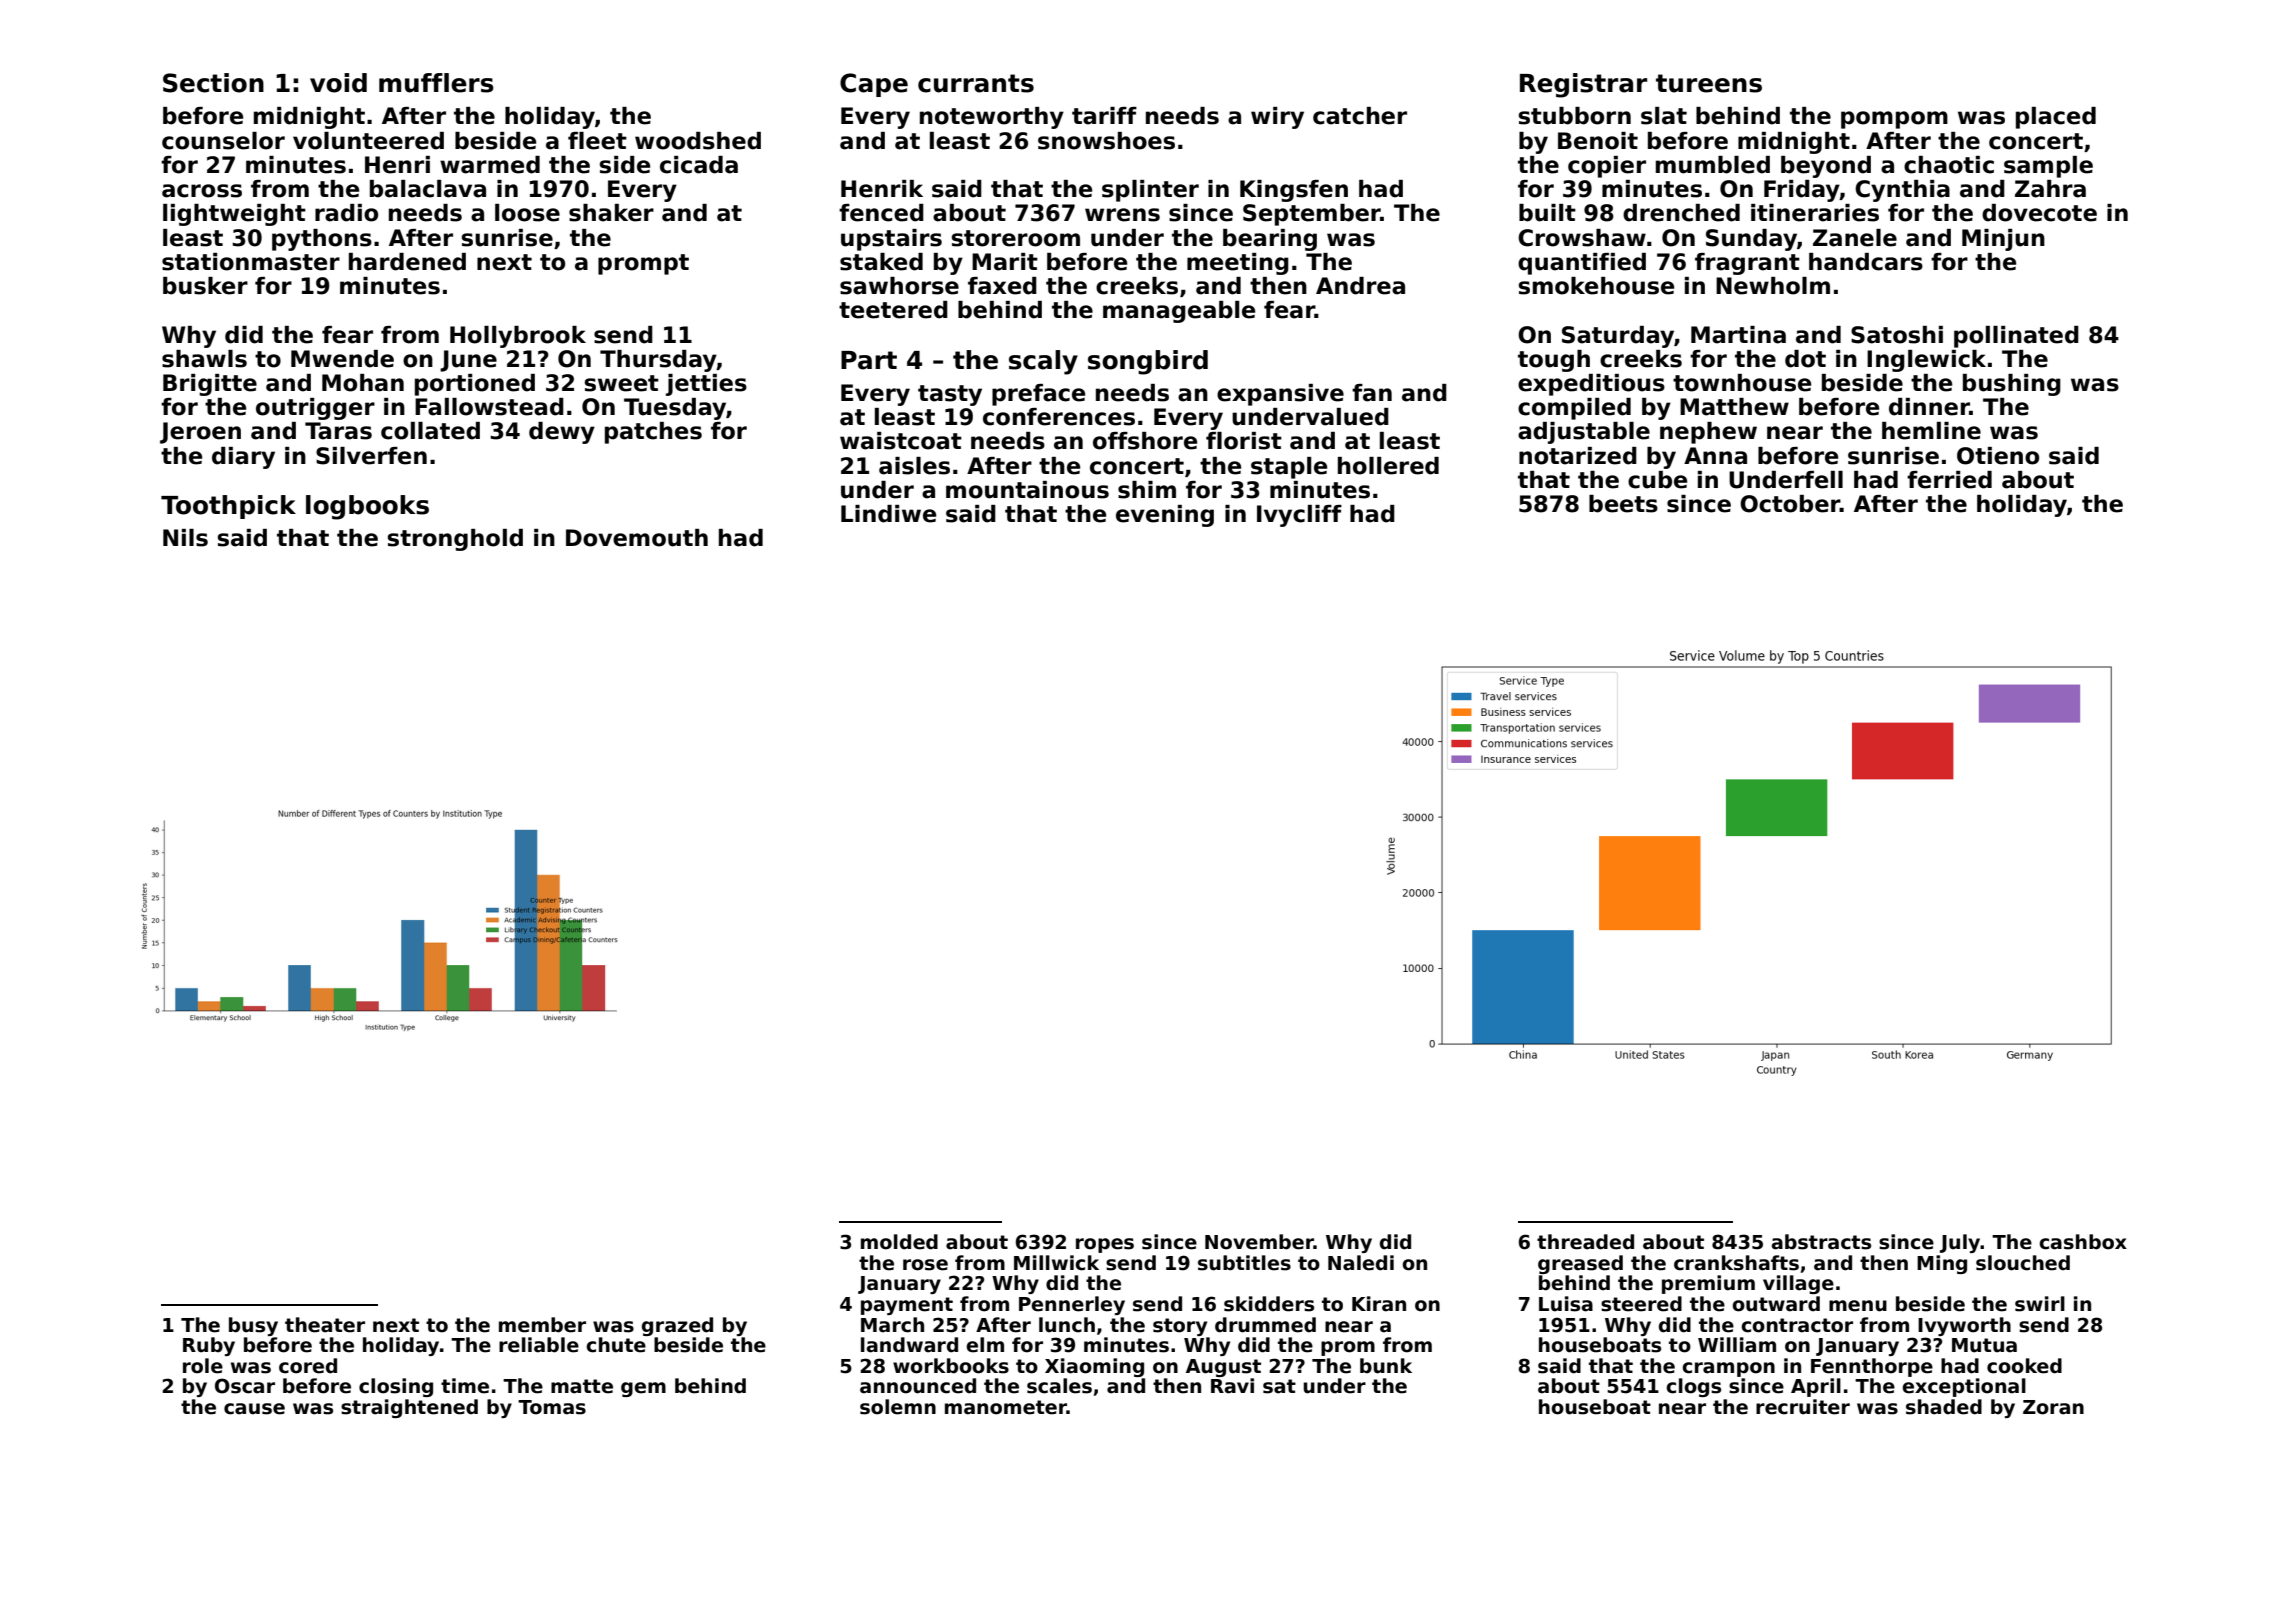  What do you see at coordinates (1299, 516) in the document?
I see `Ivycliff` at bounding box center [1299, 516].
